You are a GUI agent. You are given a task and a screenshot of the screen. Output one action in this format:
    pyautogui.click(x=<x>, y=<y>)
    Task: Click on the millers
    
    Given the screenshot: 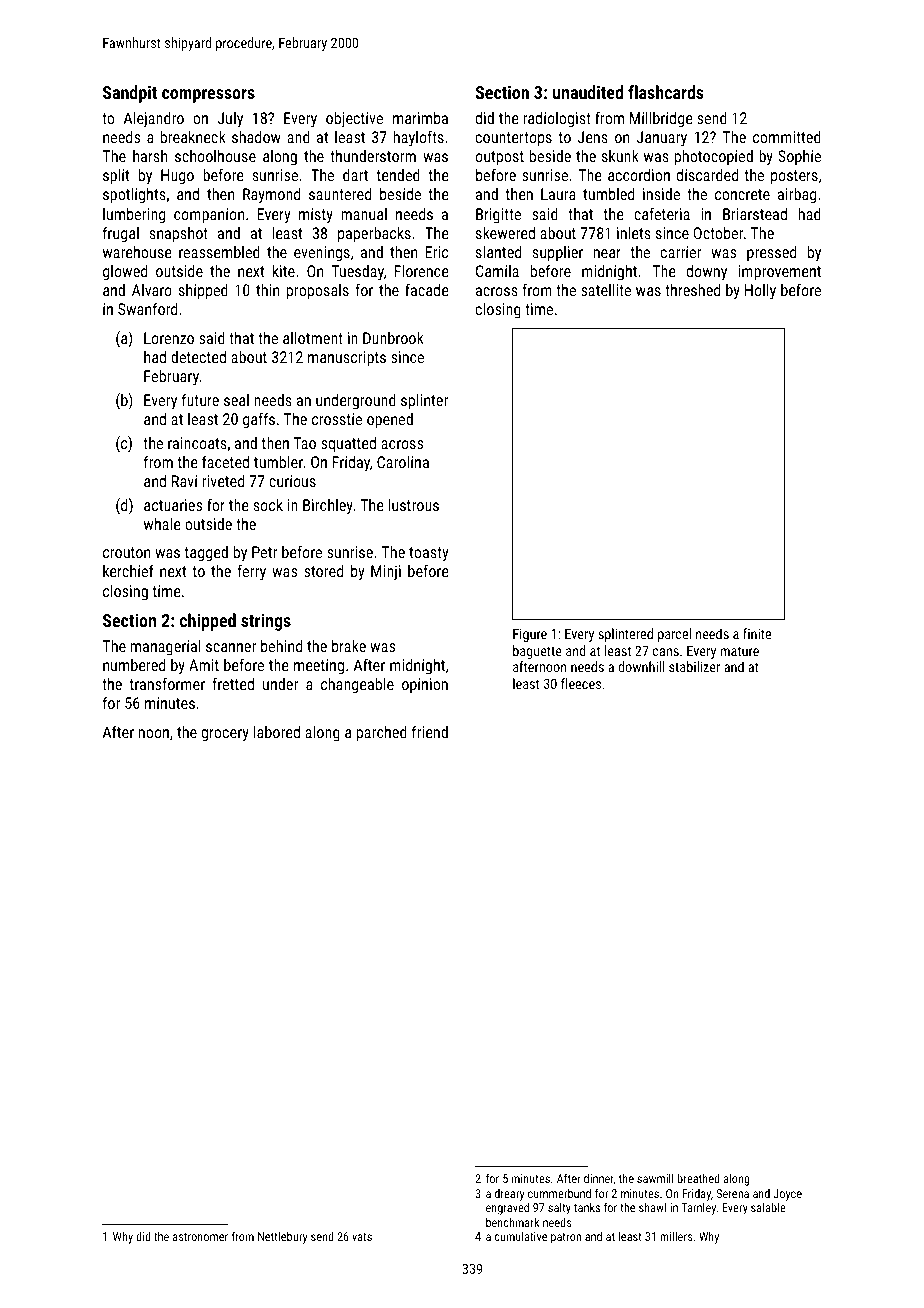 What is the action you would take?
    pyautogui.click(x=676, y=1236)
